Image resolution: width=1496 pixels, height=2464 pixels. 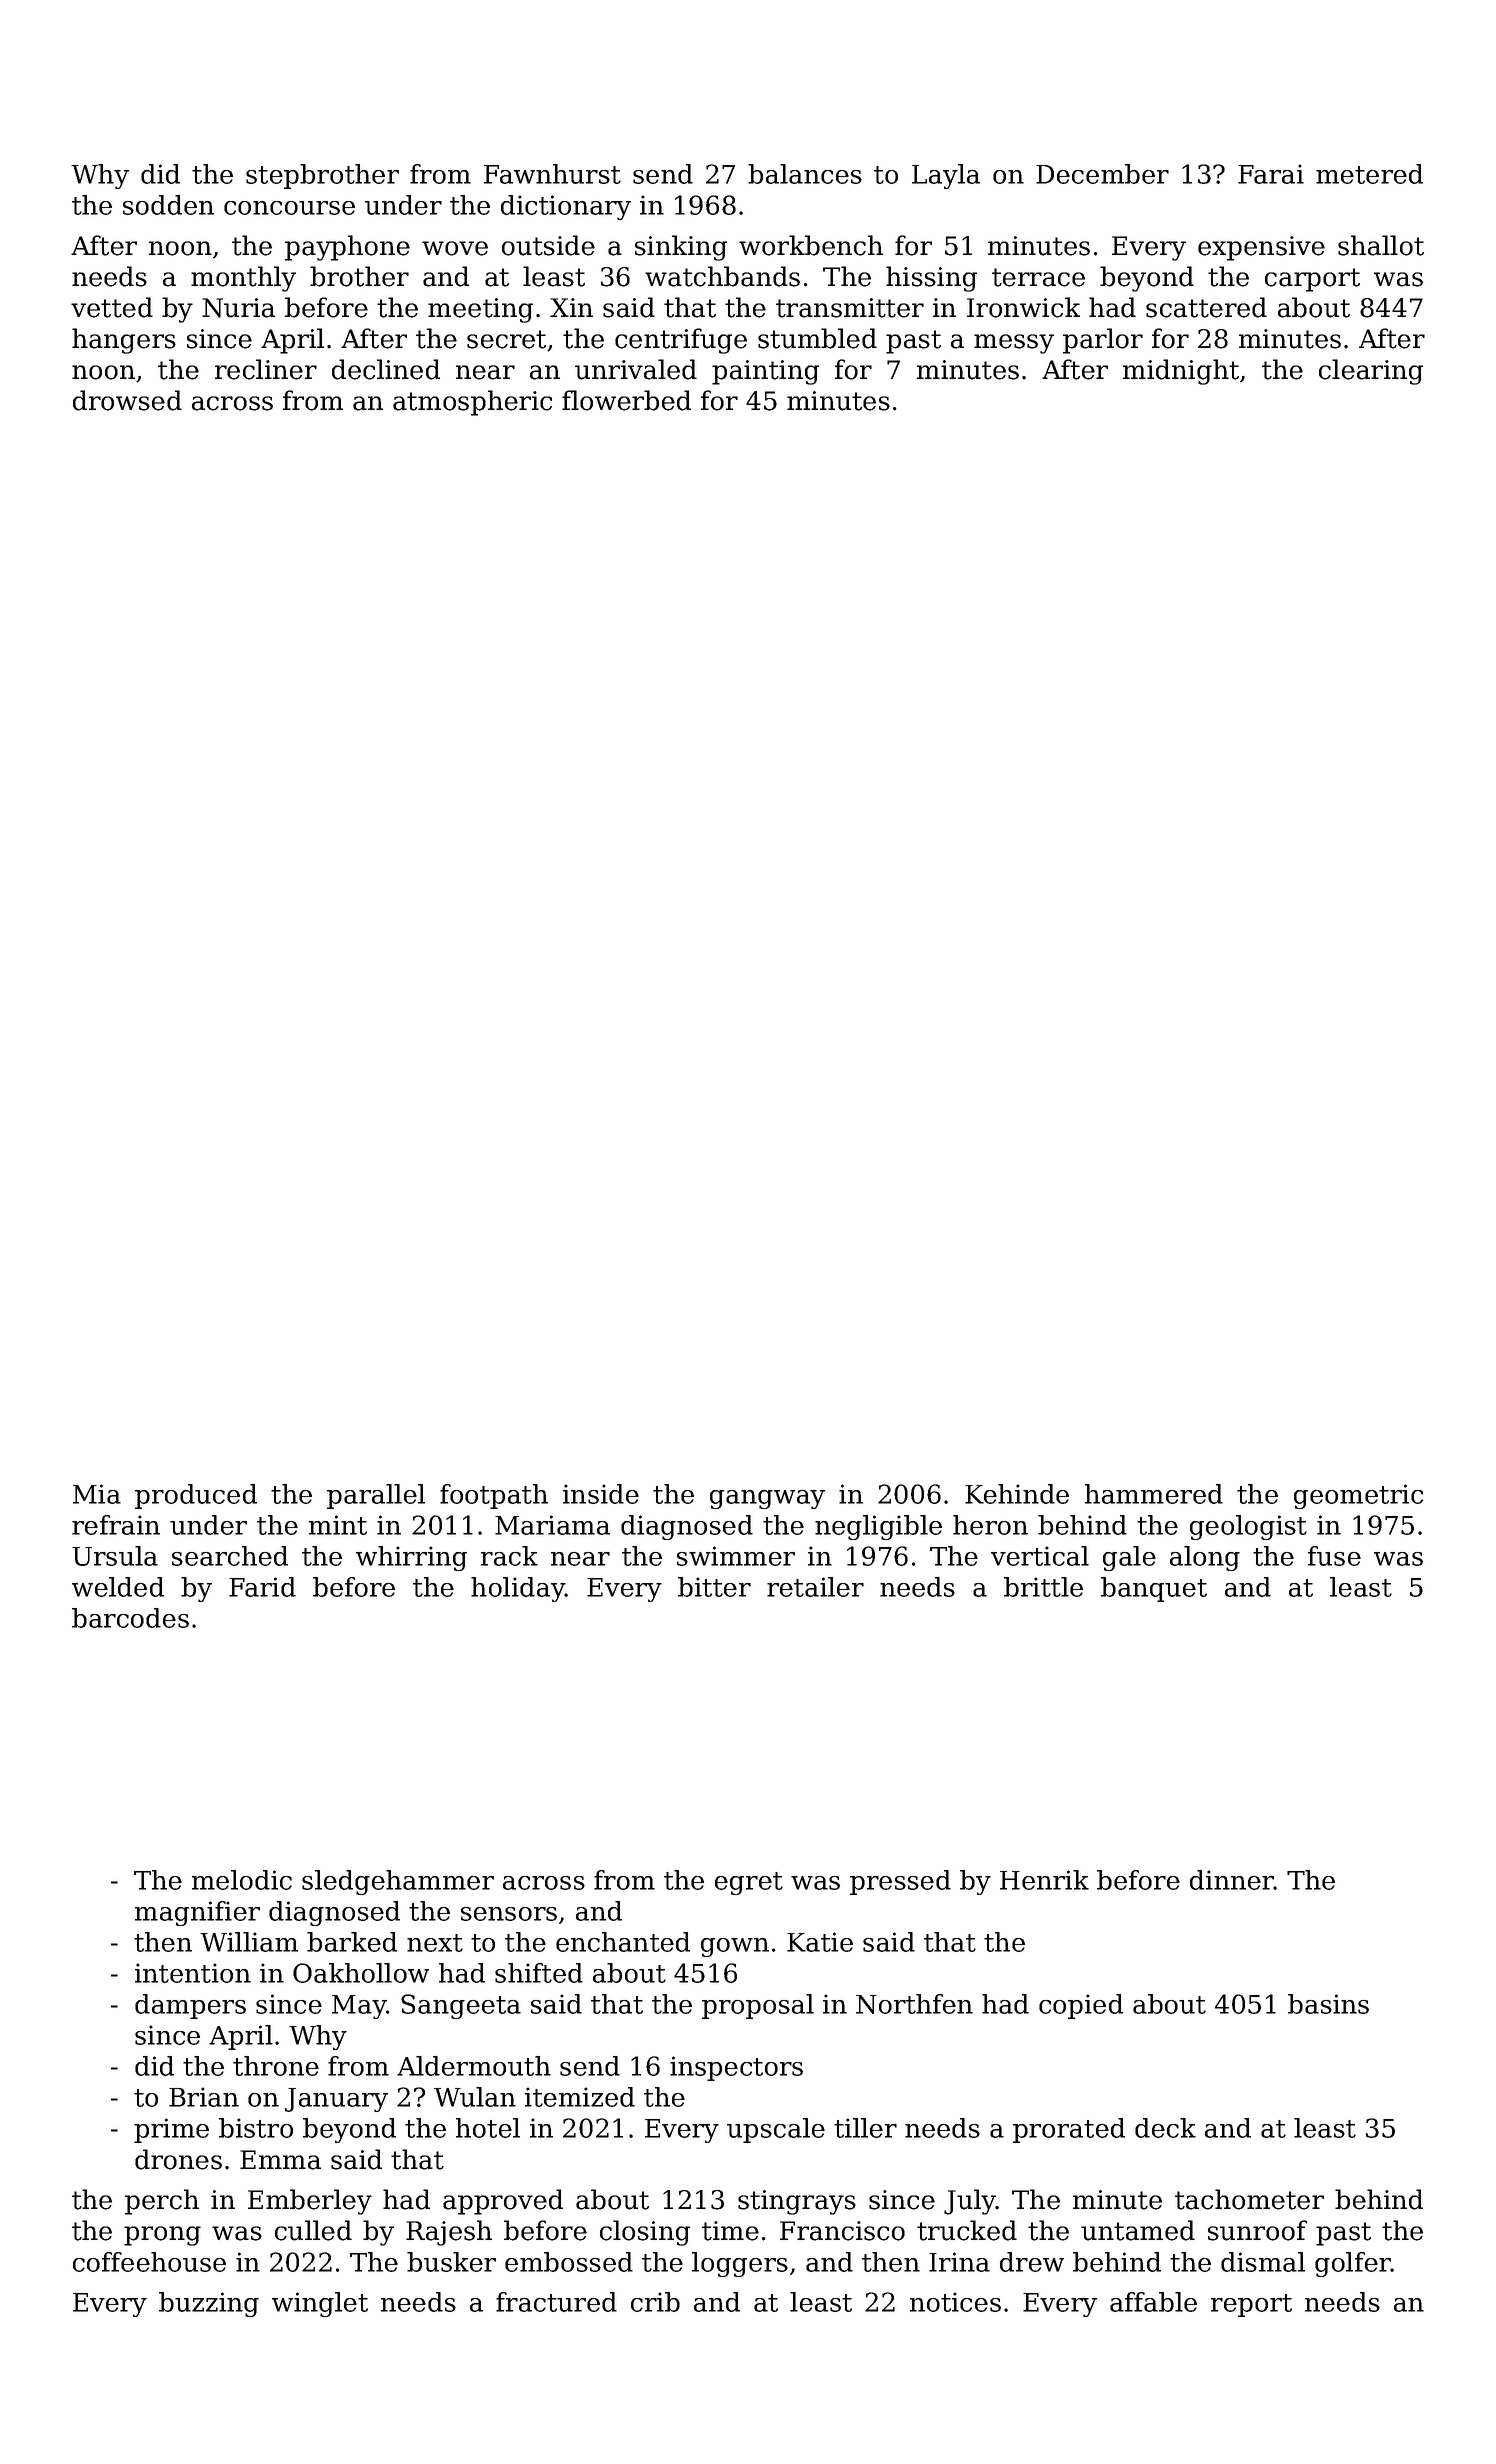 What do you see at coordinates (736, 1556) in the screenshot?
I see `swimmer` at bounding box center [736, 1556].
